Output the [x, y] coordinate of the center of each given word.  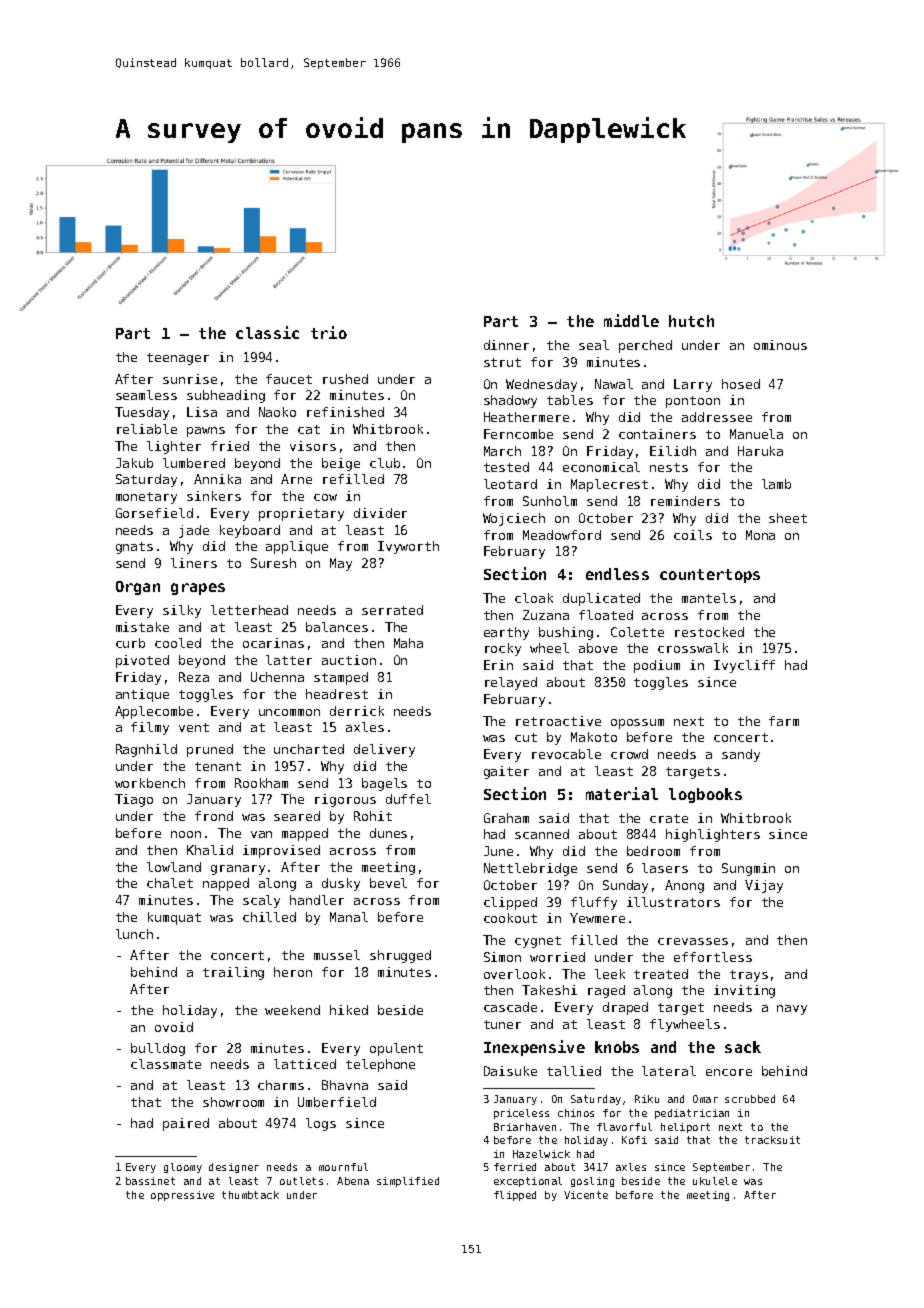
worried [557, 957]
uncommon [289, 712]
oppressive [182, 1196]
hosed [741, 384]
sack [743, 1047]
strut [502, 362]
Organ [138, 588]
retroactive [558, 721]
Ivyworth [408, 547]
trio [329, 332]
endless [617, 574]
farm [784, 721]
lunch [134, 934]
